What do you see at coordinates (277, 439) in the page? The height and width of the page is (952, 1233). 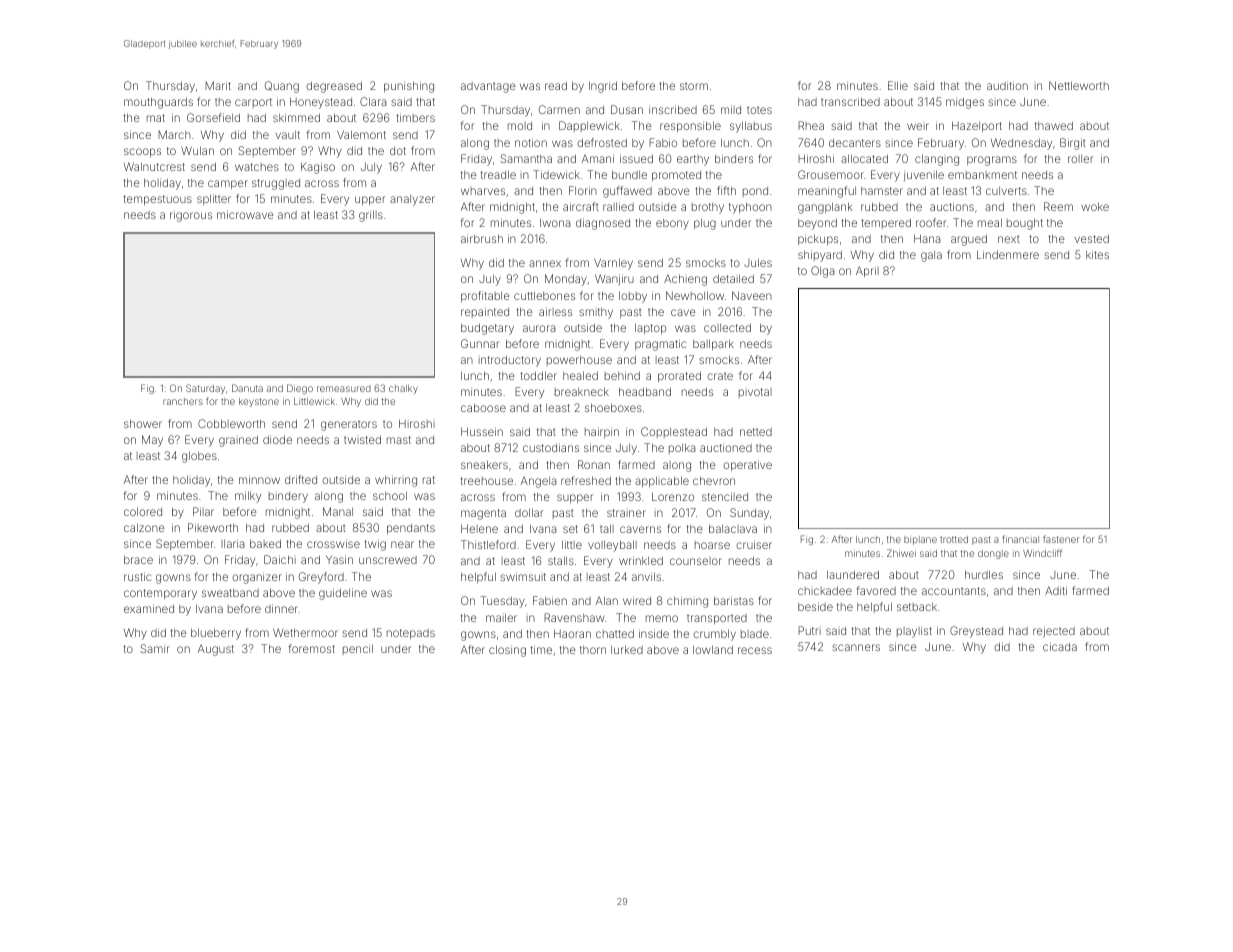 I see `diode` at bounding box center [277, 439].
